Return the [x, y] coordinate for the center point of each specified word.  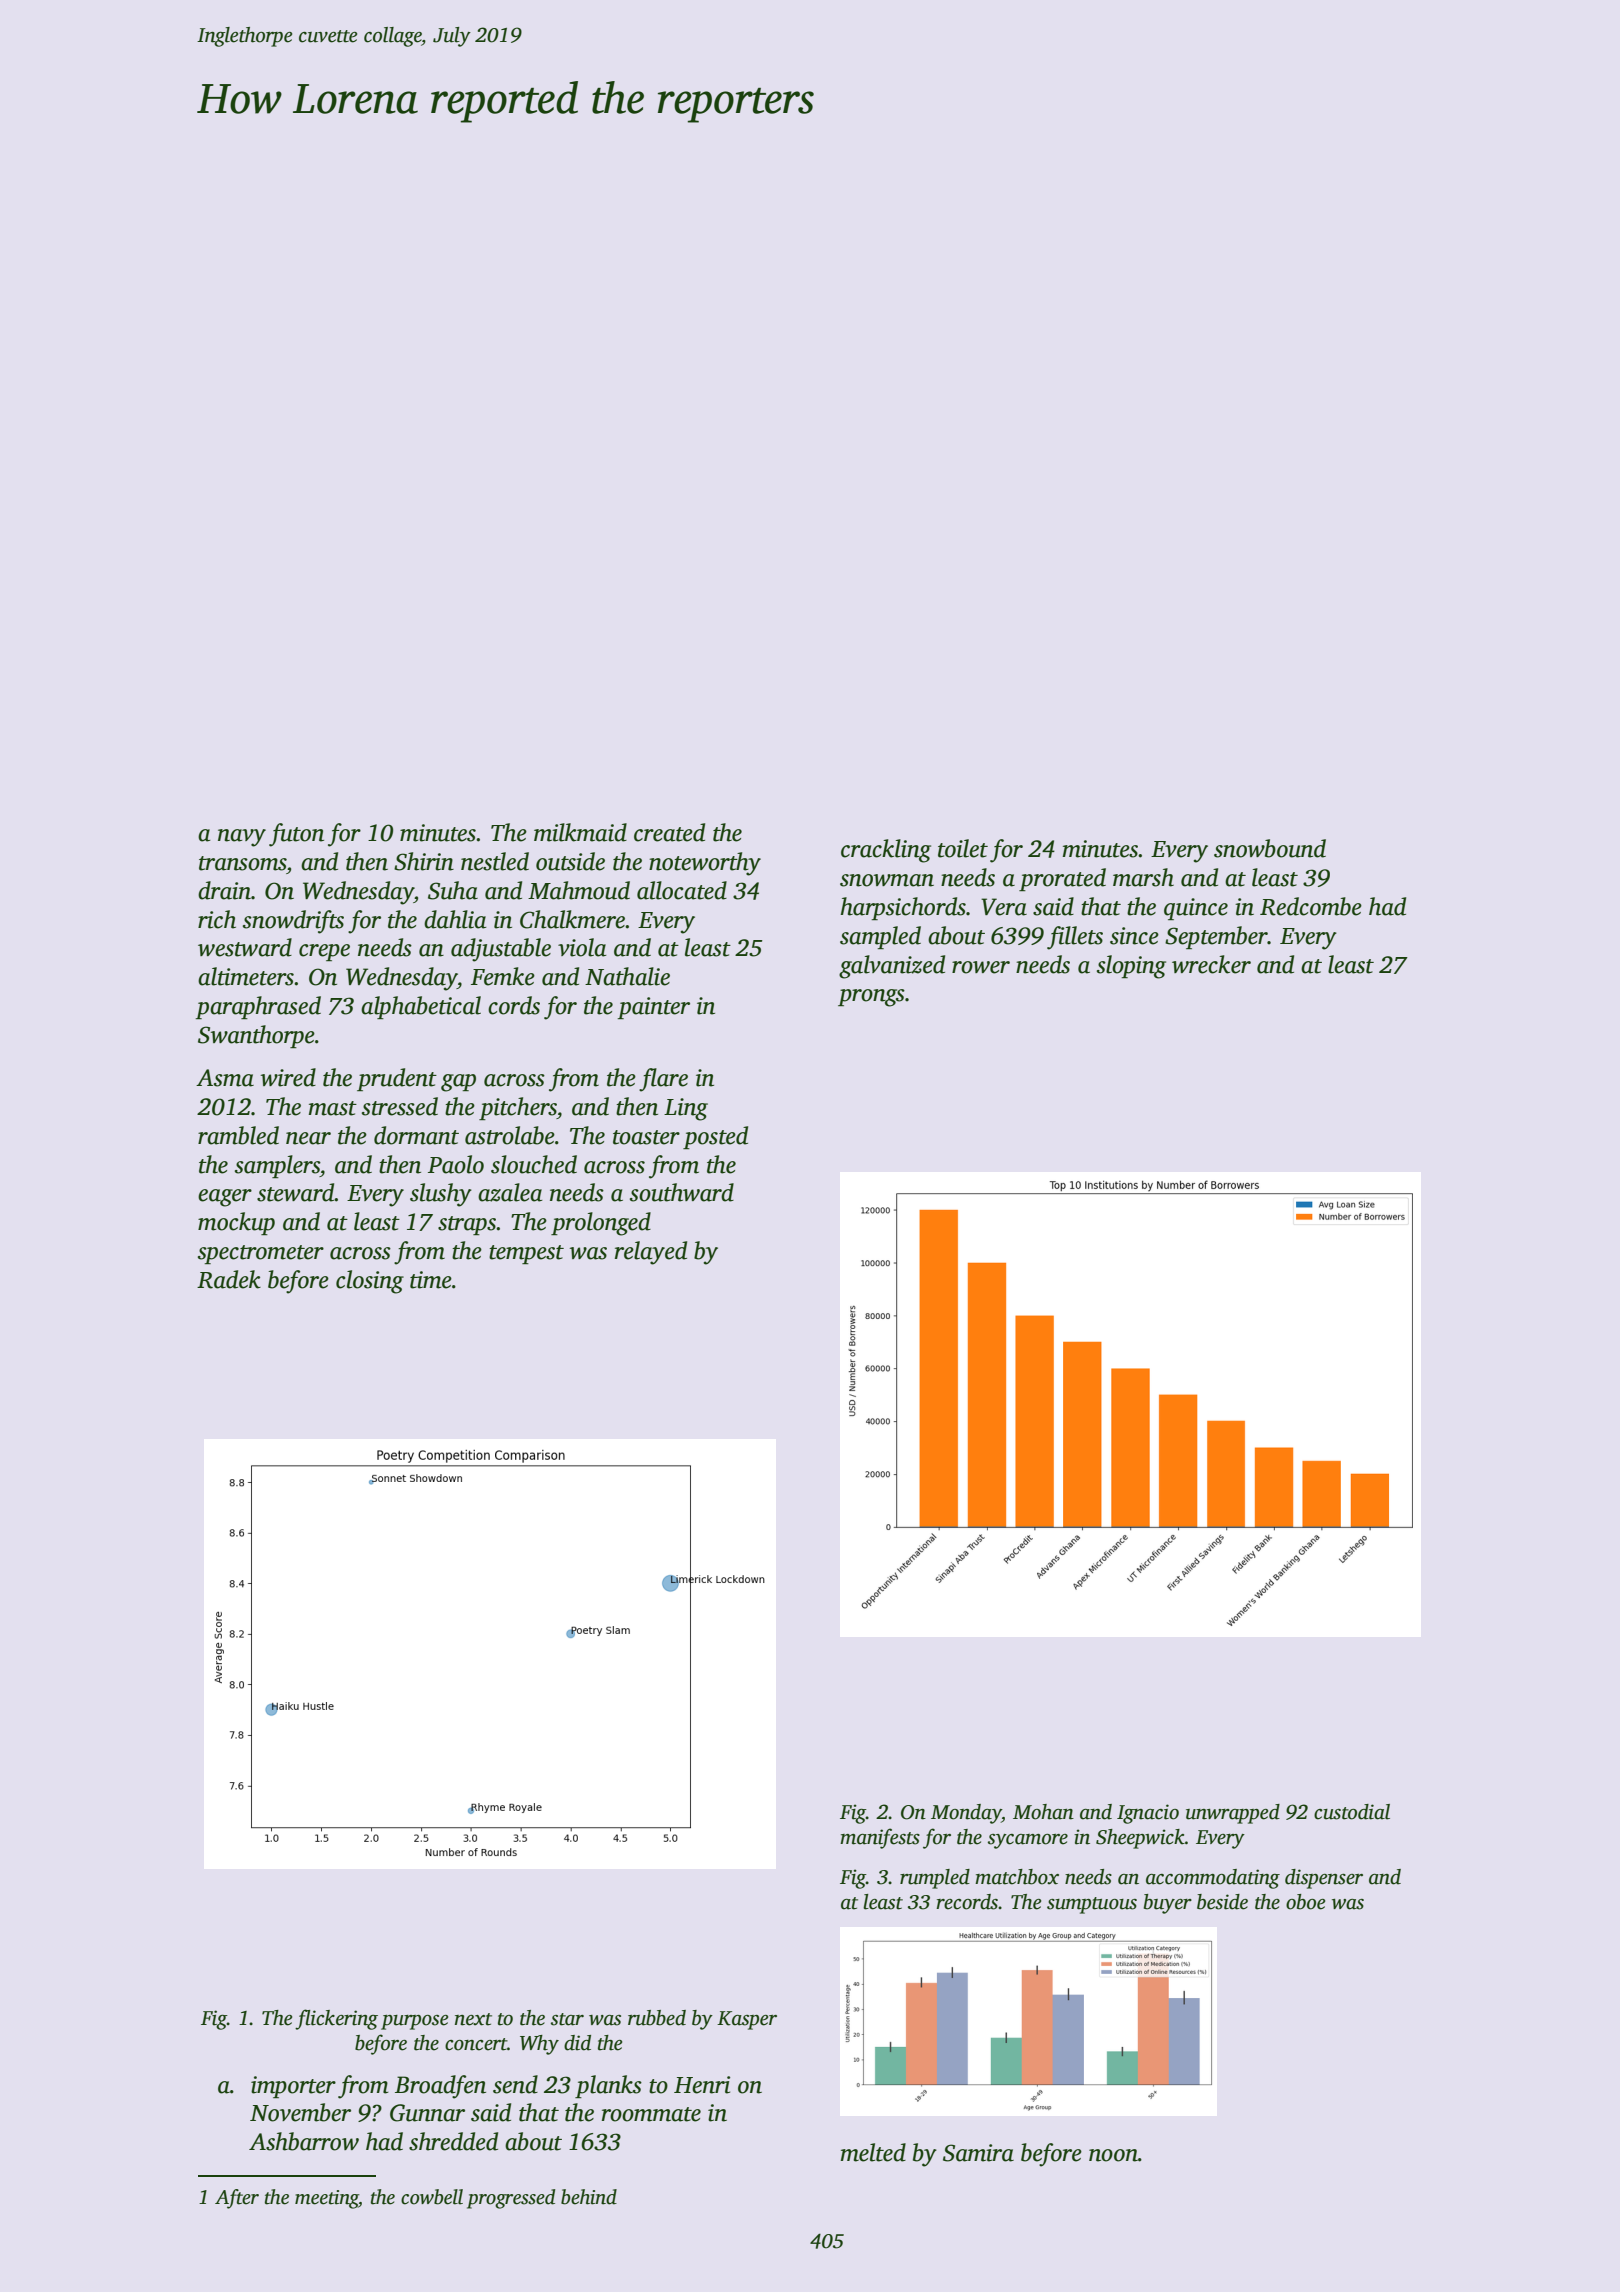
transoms [243, 863]
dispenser [1324, 1879]
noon [1113, 2155]
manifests [880, 1838]
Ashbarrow [304, 2141]
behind [589, 2197]
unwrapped [1233, 1814]
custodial [1352, 1812]
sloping [1131, 967]
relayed [651, 1253]
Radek [229, 1279]
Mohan [1043, 1812]
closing [370, 1282]
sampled [880, 937]
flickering [336, 2019]
